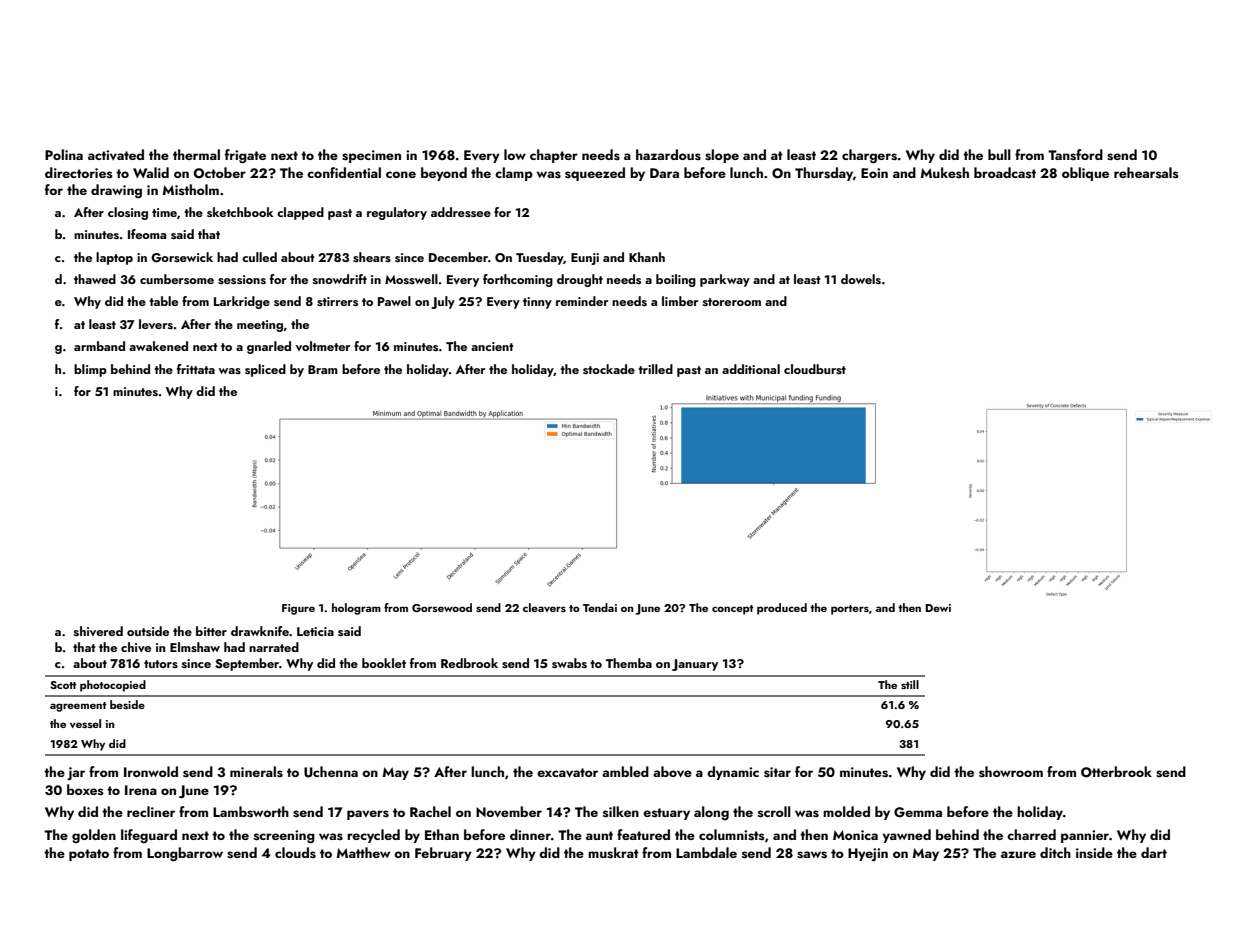 This page has width=1233, height=952. What do you see at coordinates (1116, 772) in the page?
I see `Otterbrook` at bounding box center [1116, 772].
